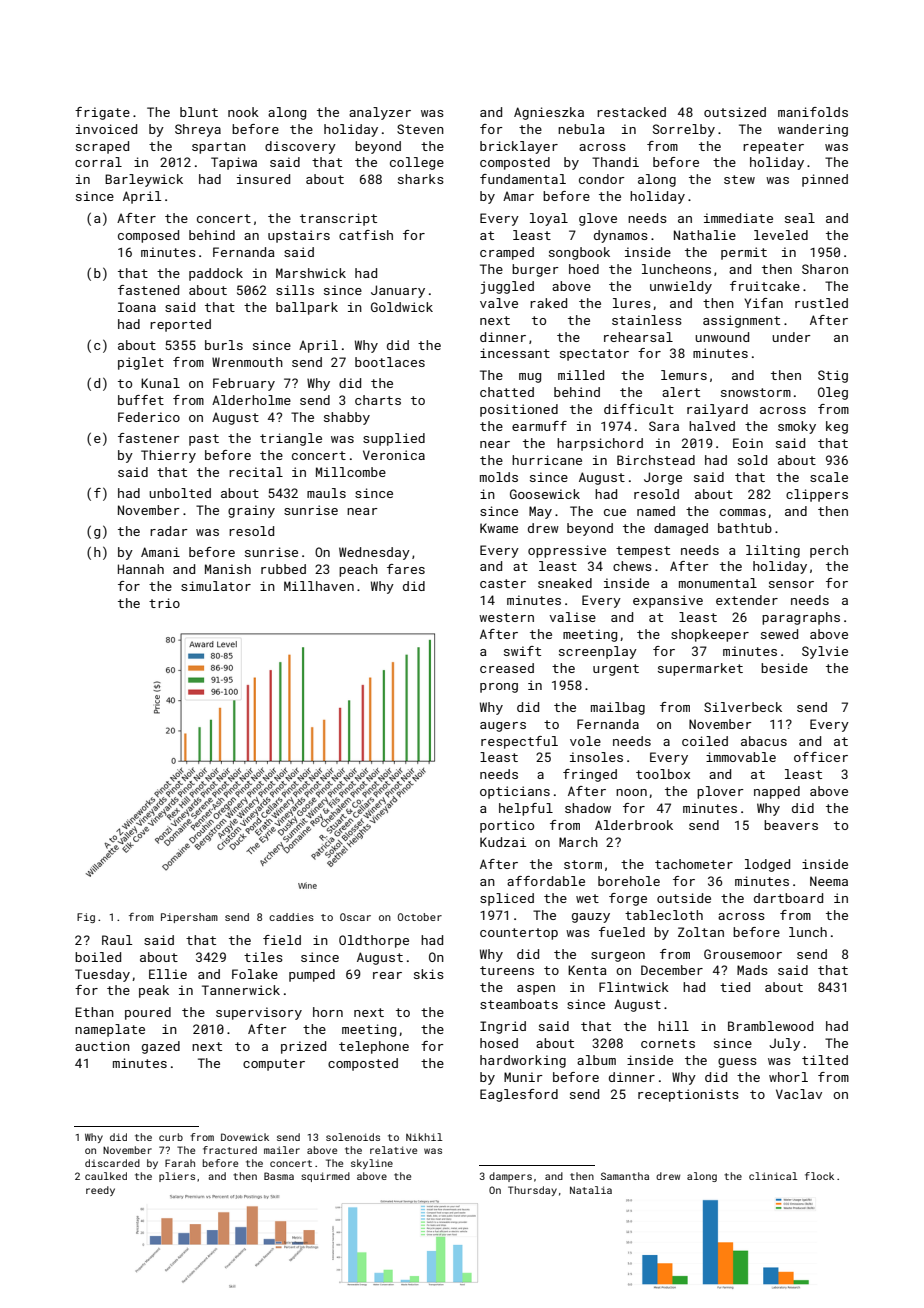  What do you see at coordinates (499, 528) in the screenshot?
I see `Kwame` at bounding box center [499, 528].
